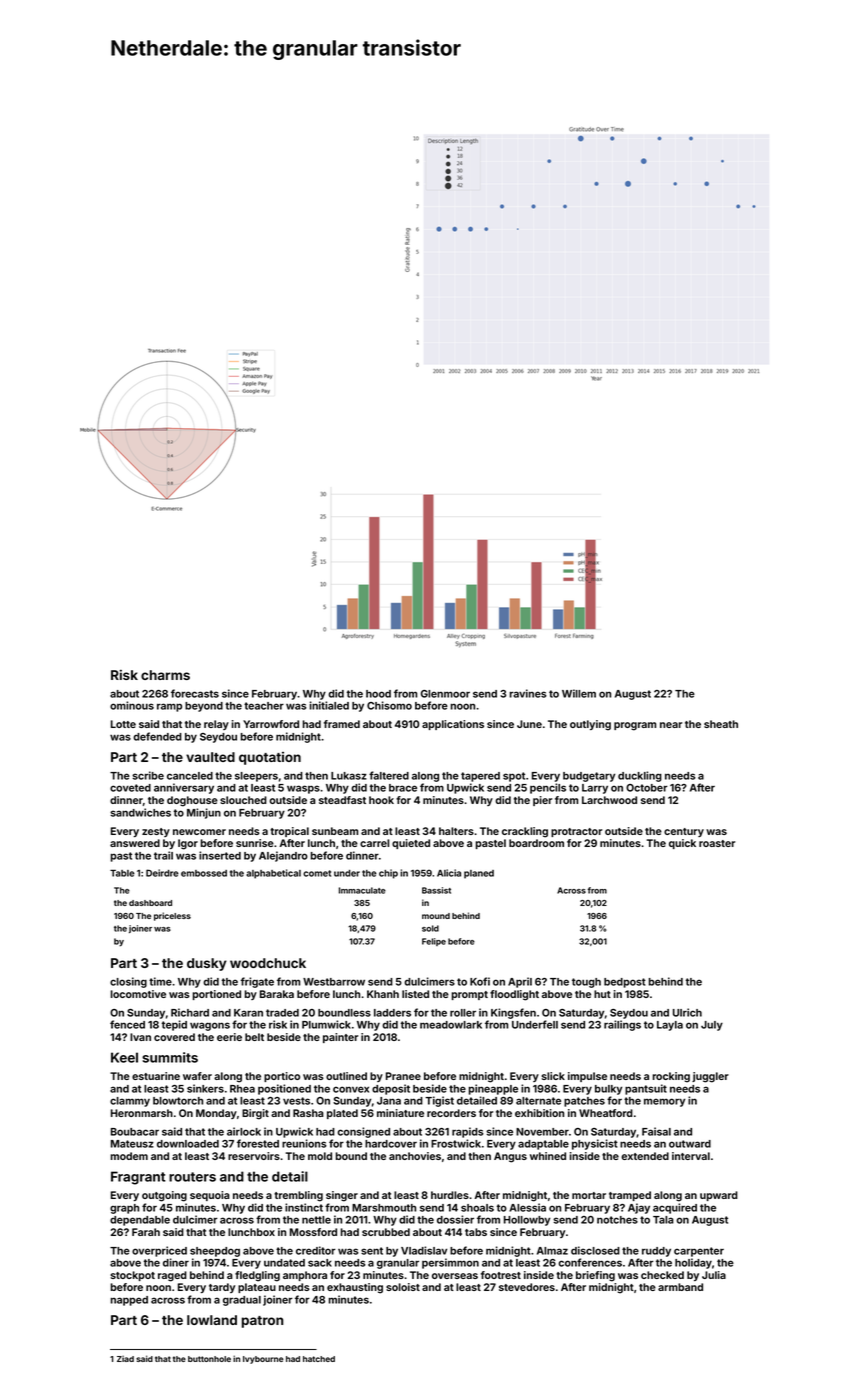  Describe the element at coordinates (579, 693) in the screenshot. I see `Willem` at that location.
